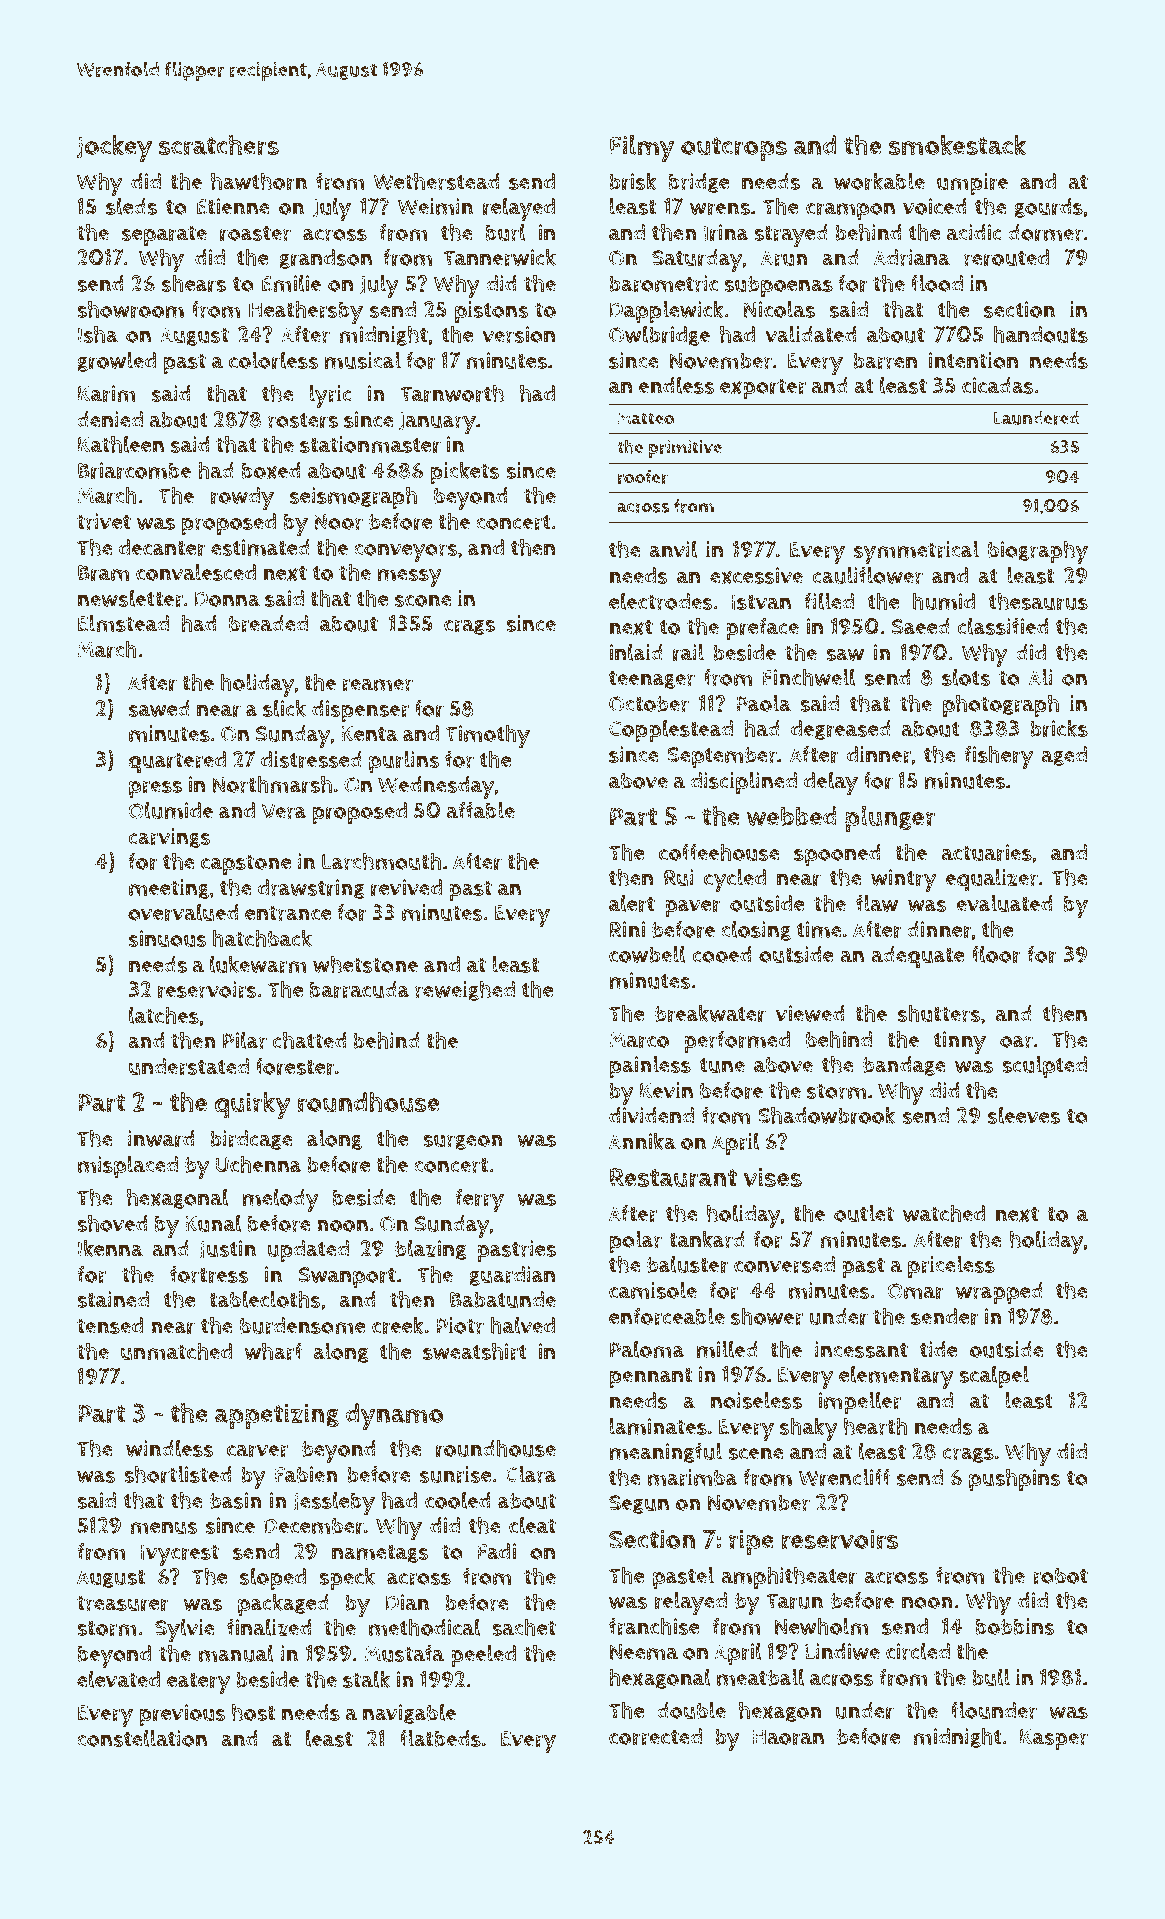 The width and height of the image is (1165, 1919). What do you see at coordinates (1054, 1739) in the image?
I see `Kasper` at bounding box center [1054, 1739].
